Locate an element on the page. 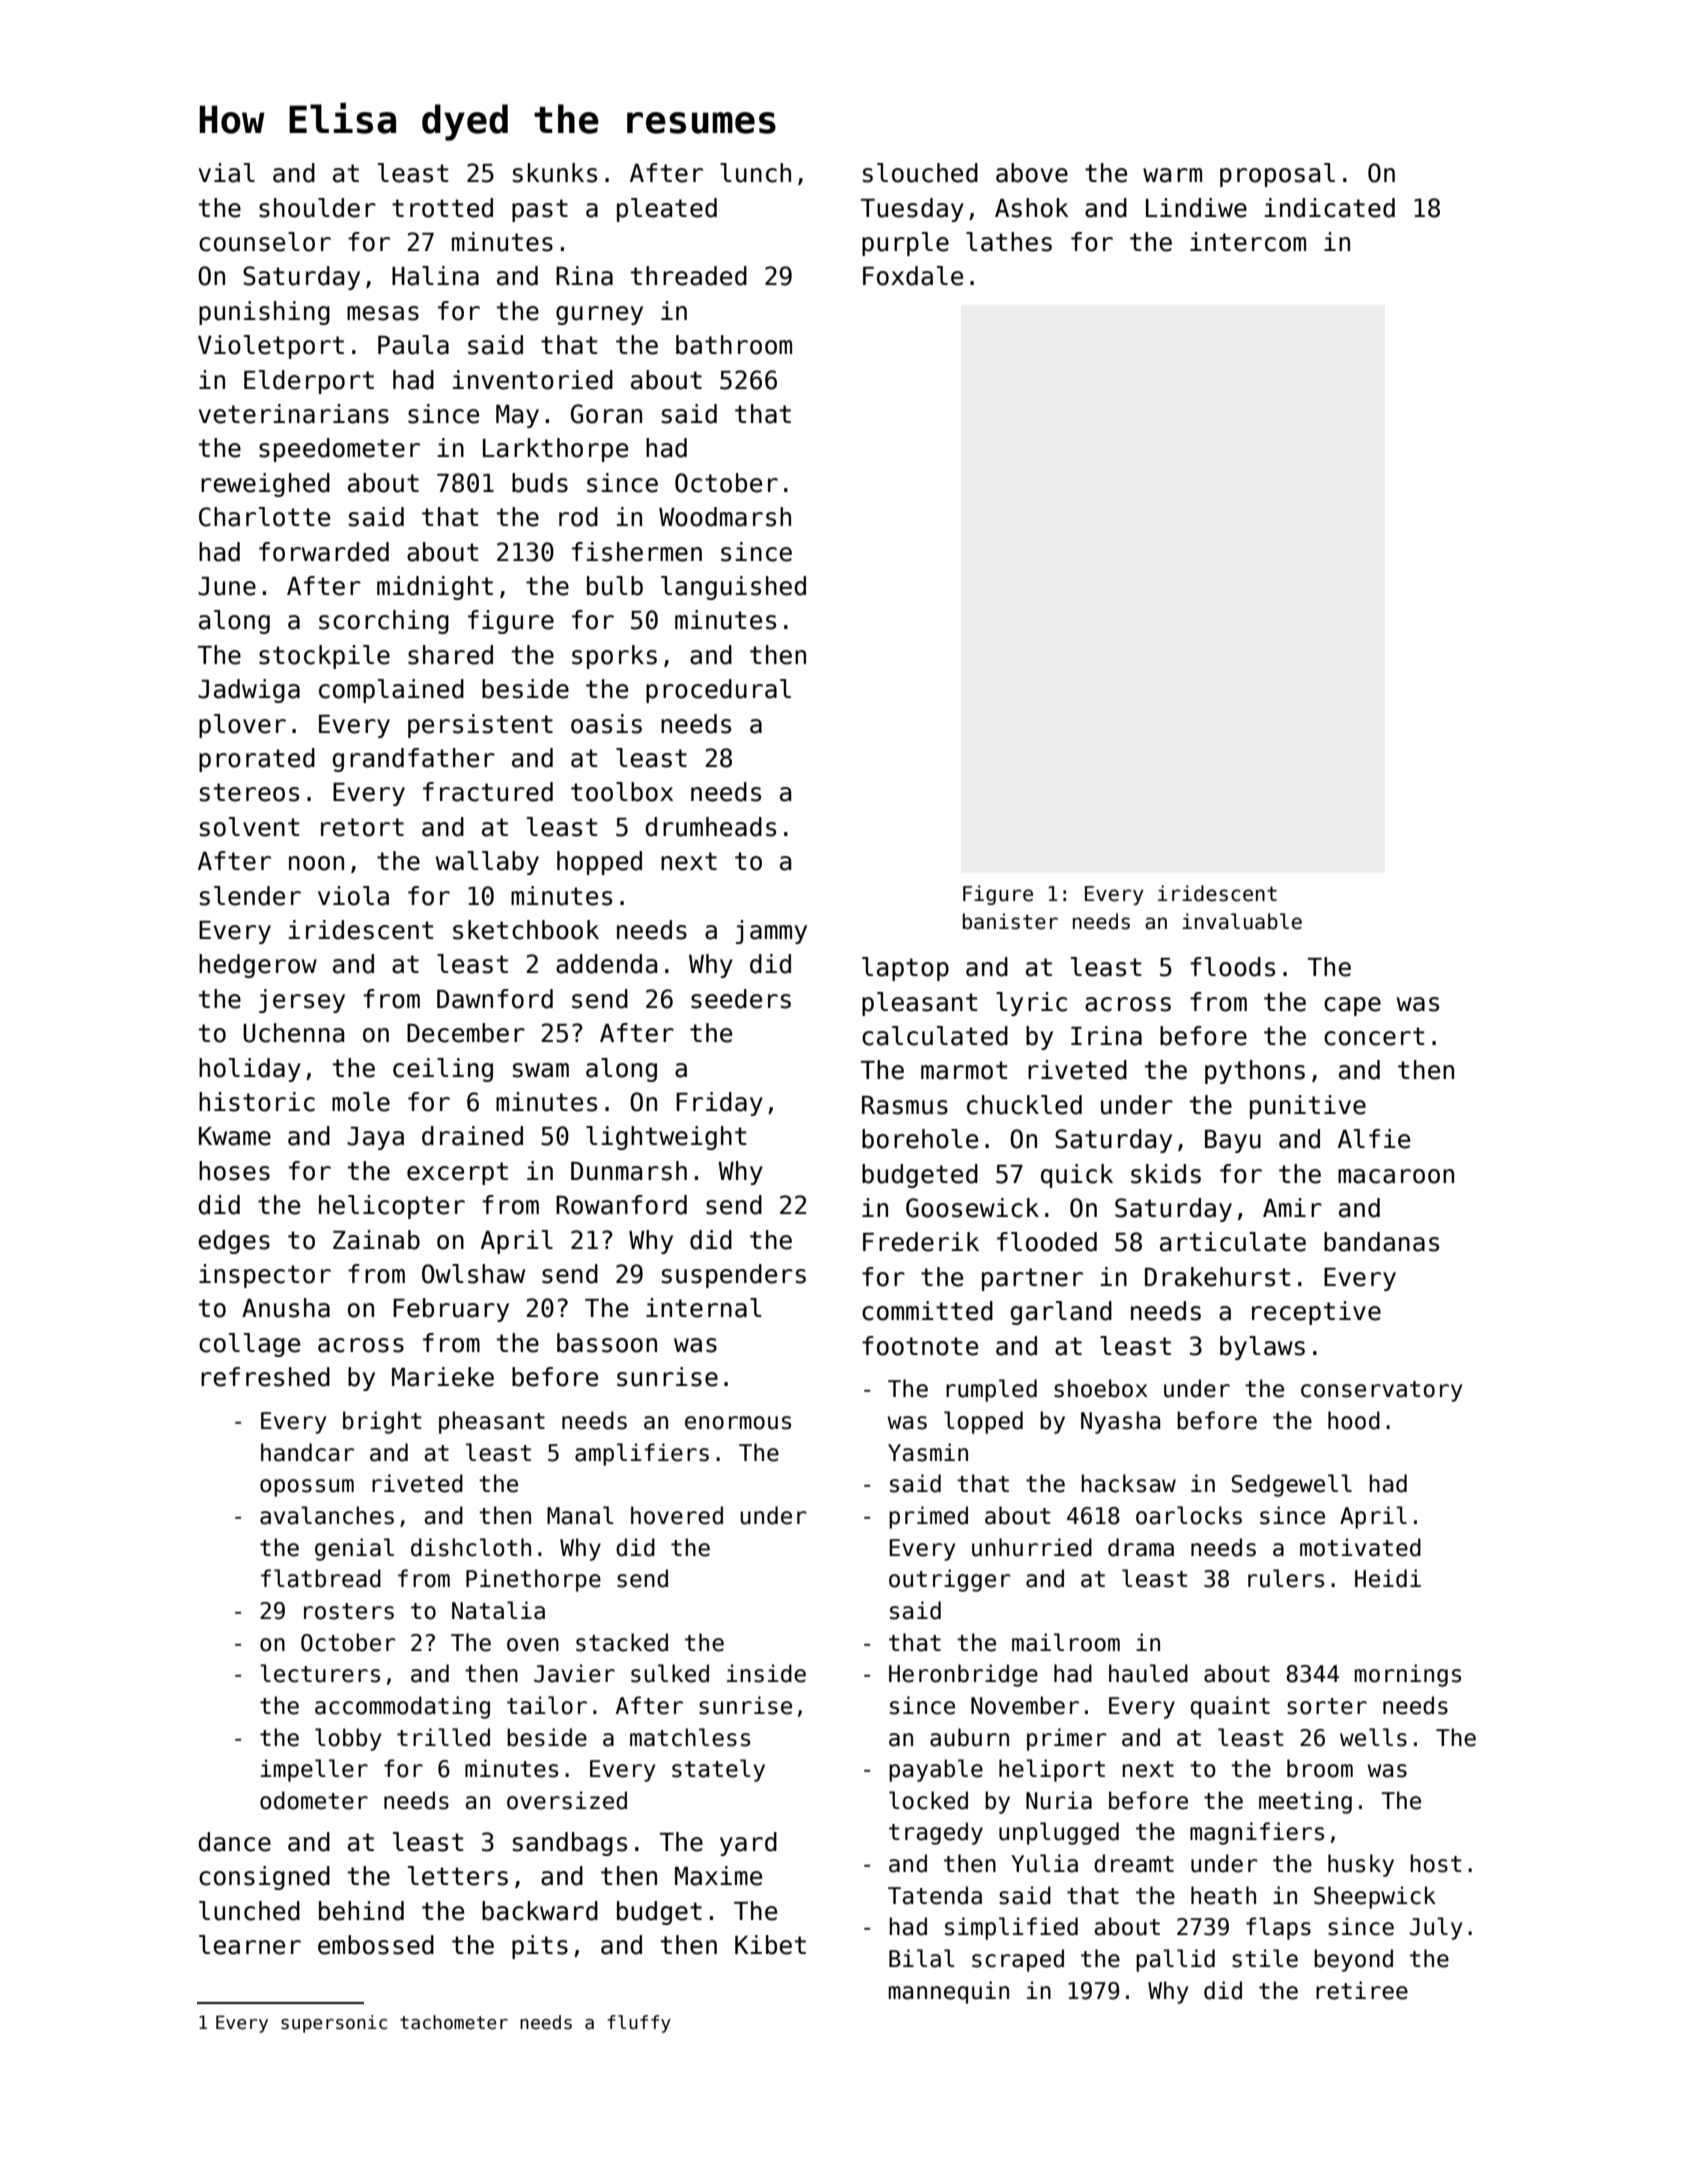 This document has height=2178, width=1683. scraped is located at coordinates (1018, 1960).
